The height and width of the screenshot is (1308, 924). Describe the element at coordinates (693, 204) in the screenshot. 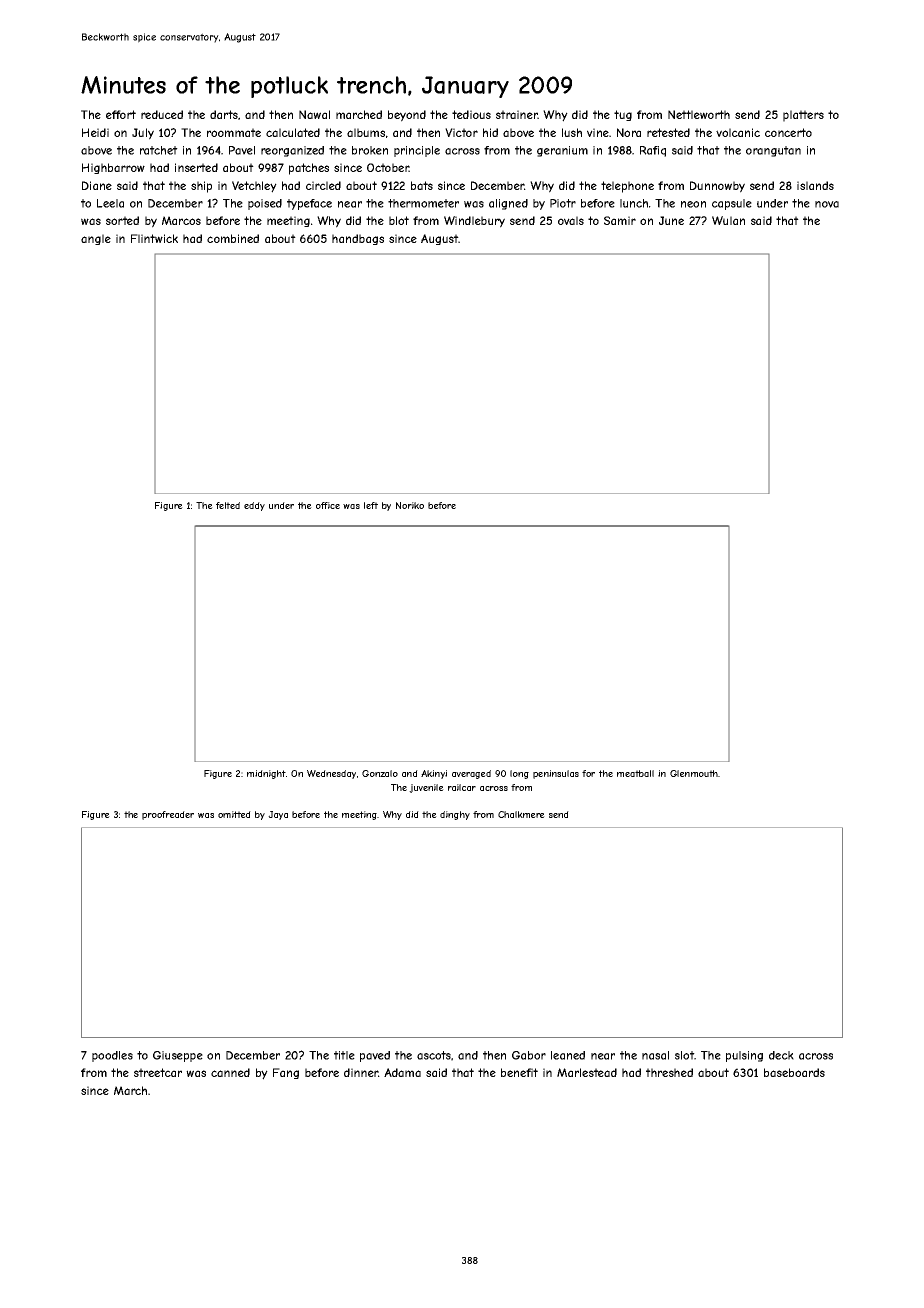

I see `neon` at that location.
